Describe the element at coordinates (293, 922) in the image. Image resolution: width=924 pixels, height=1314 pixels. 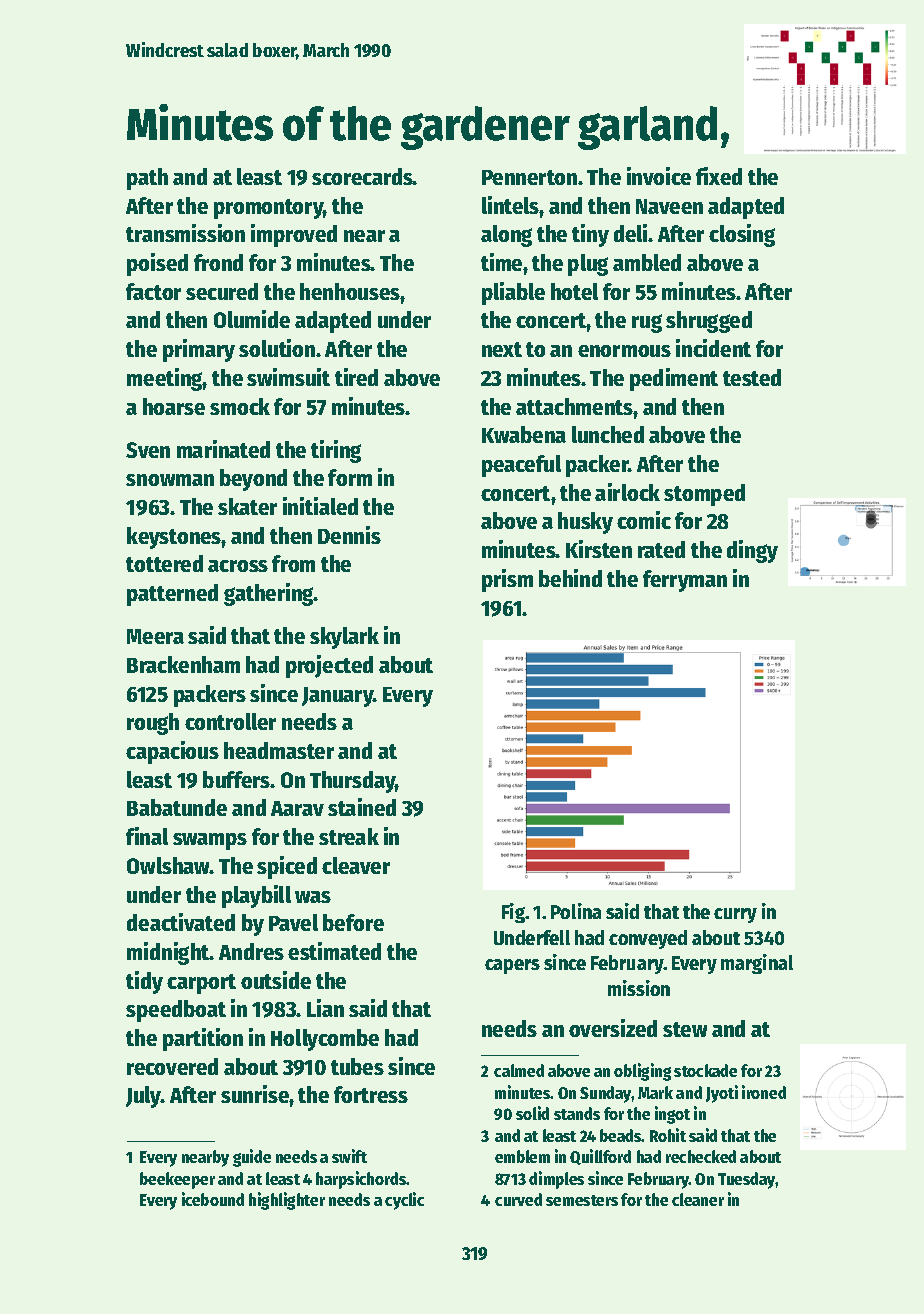
I see `Pavel` at that location.
